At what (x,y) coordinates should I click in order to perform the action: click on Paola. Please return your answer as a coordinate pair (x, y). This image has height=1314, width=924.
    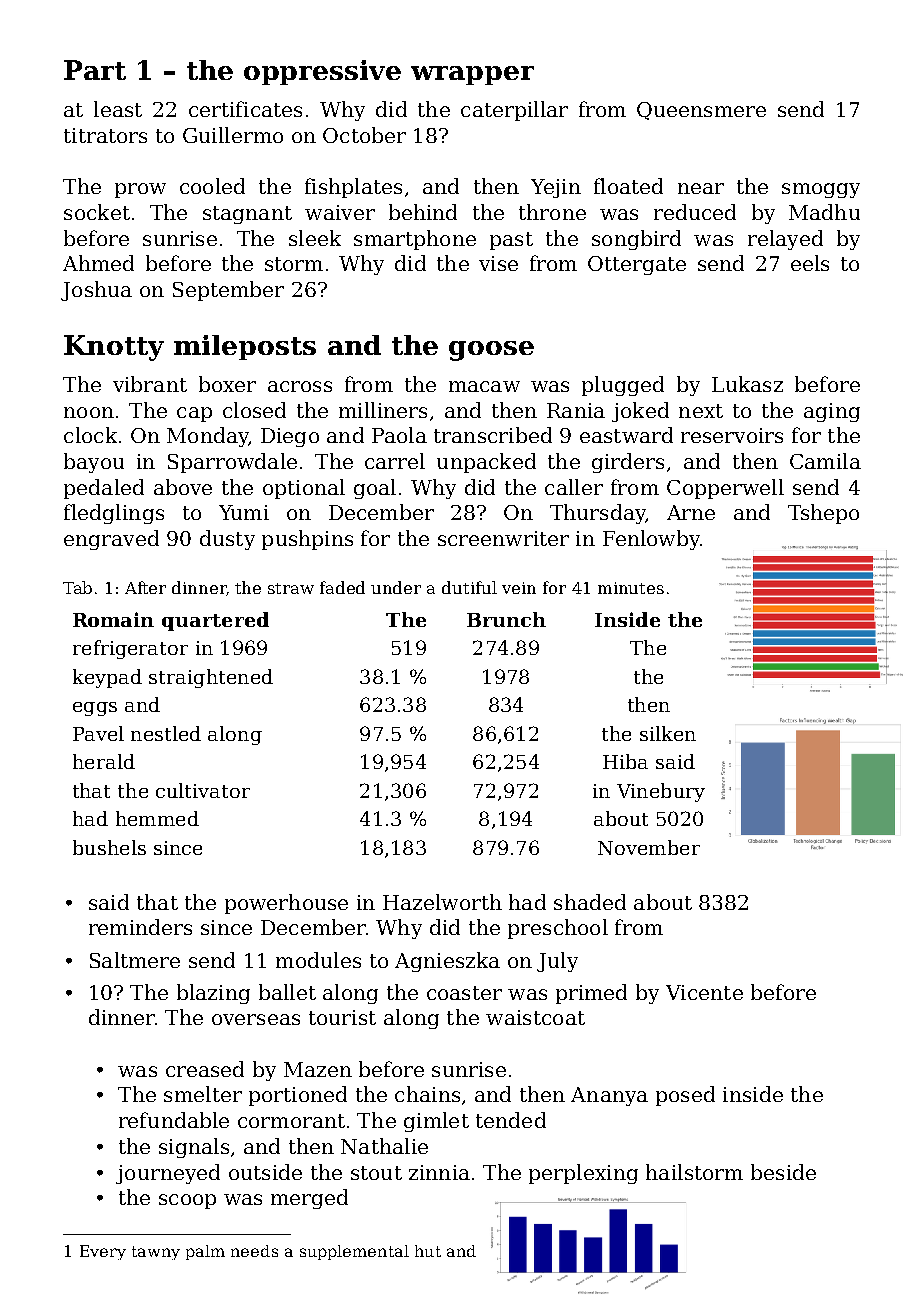
    Looking at the image, I should click on (399, 435).
